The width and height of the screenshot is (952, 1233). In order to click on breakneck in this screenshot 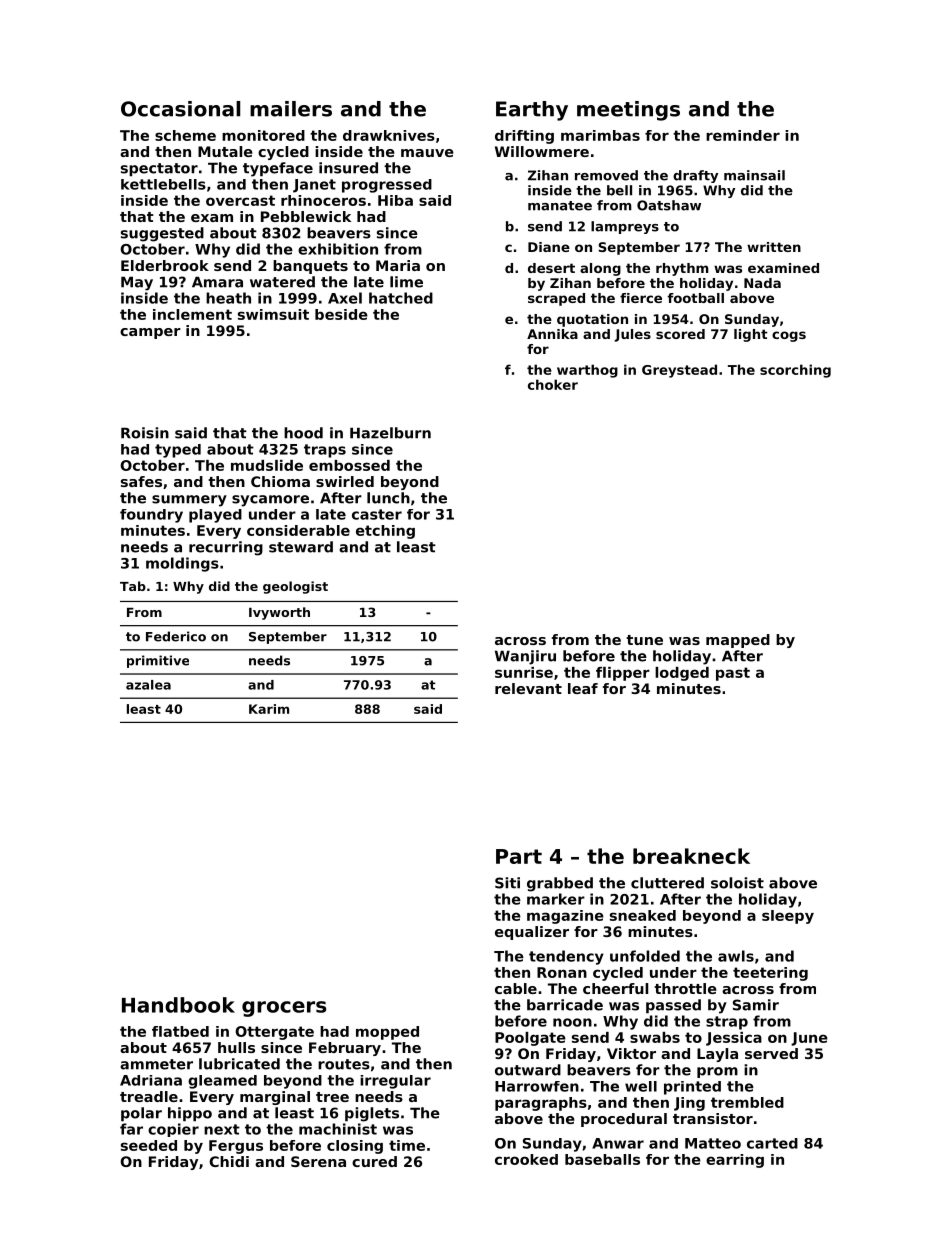, I will do `click(691, 856)`.
